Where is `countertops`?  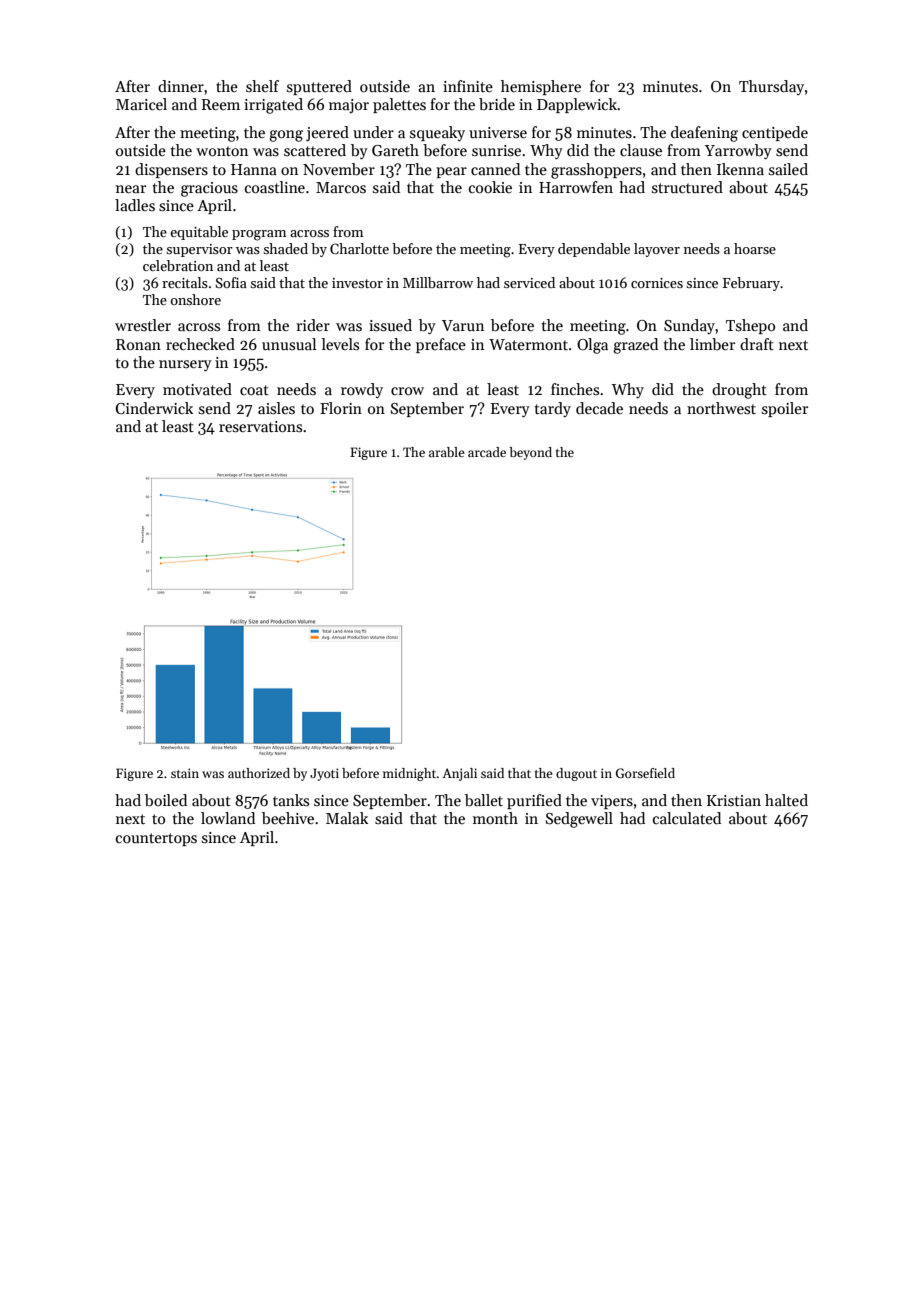 countertops is located at coordinates (156, 839).
